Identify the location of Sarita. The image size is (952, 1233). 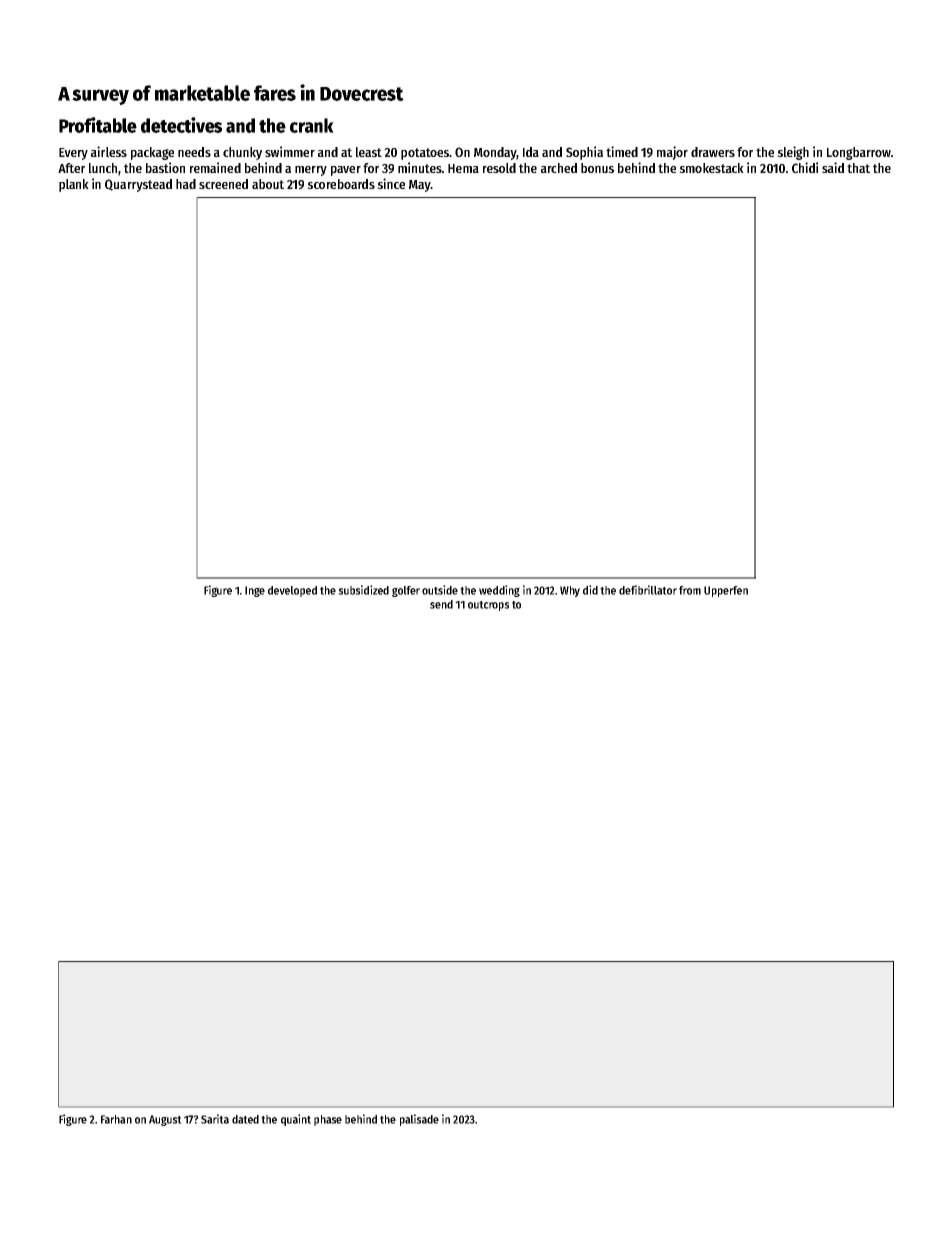
(215, 1119).
